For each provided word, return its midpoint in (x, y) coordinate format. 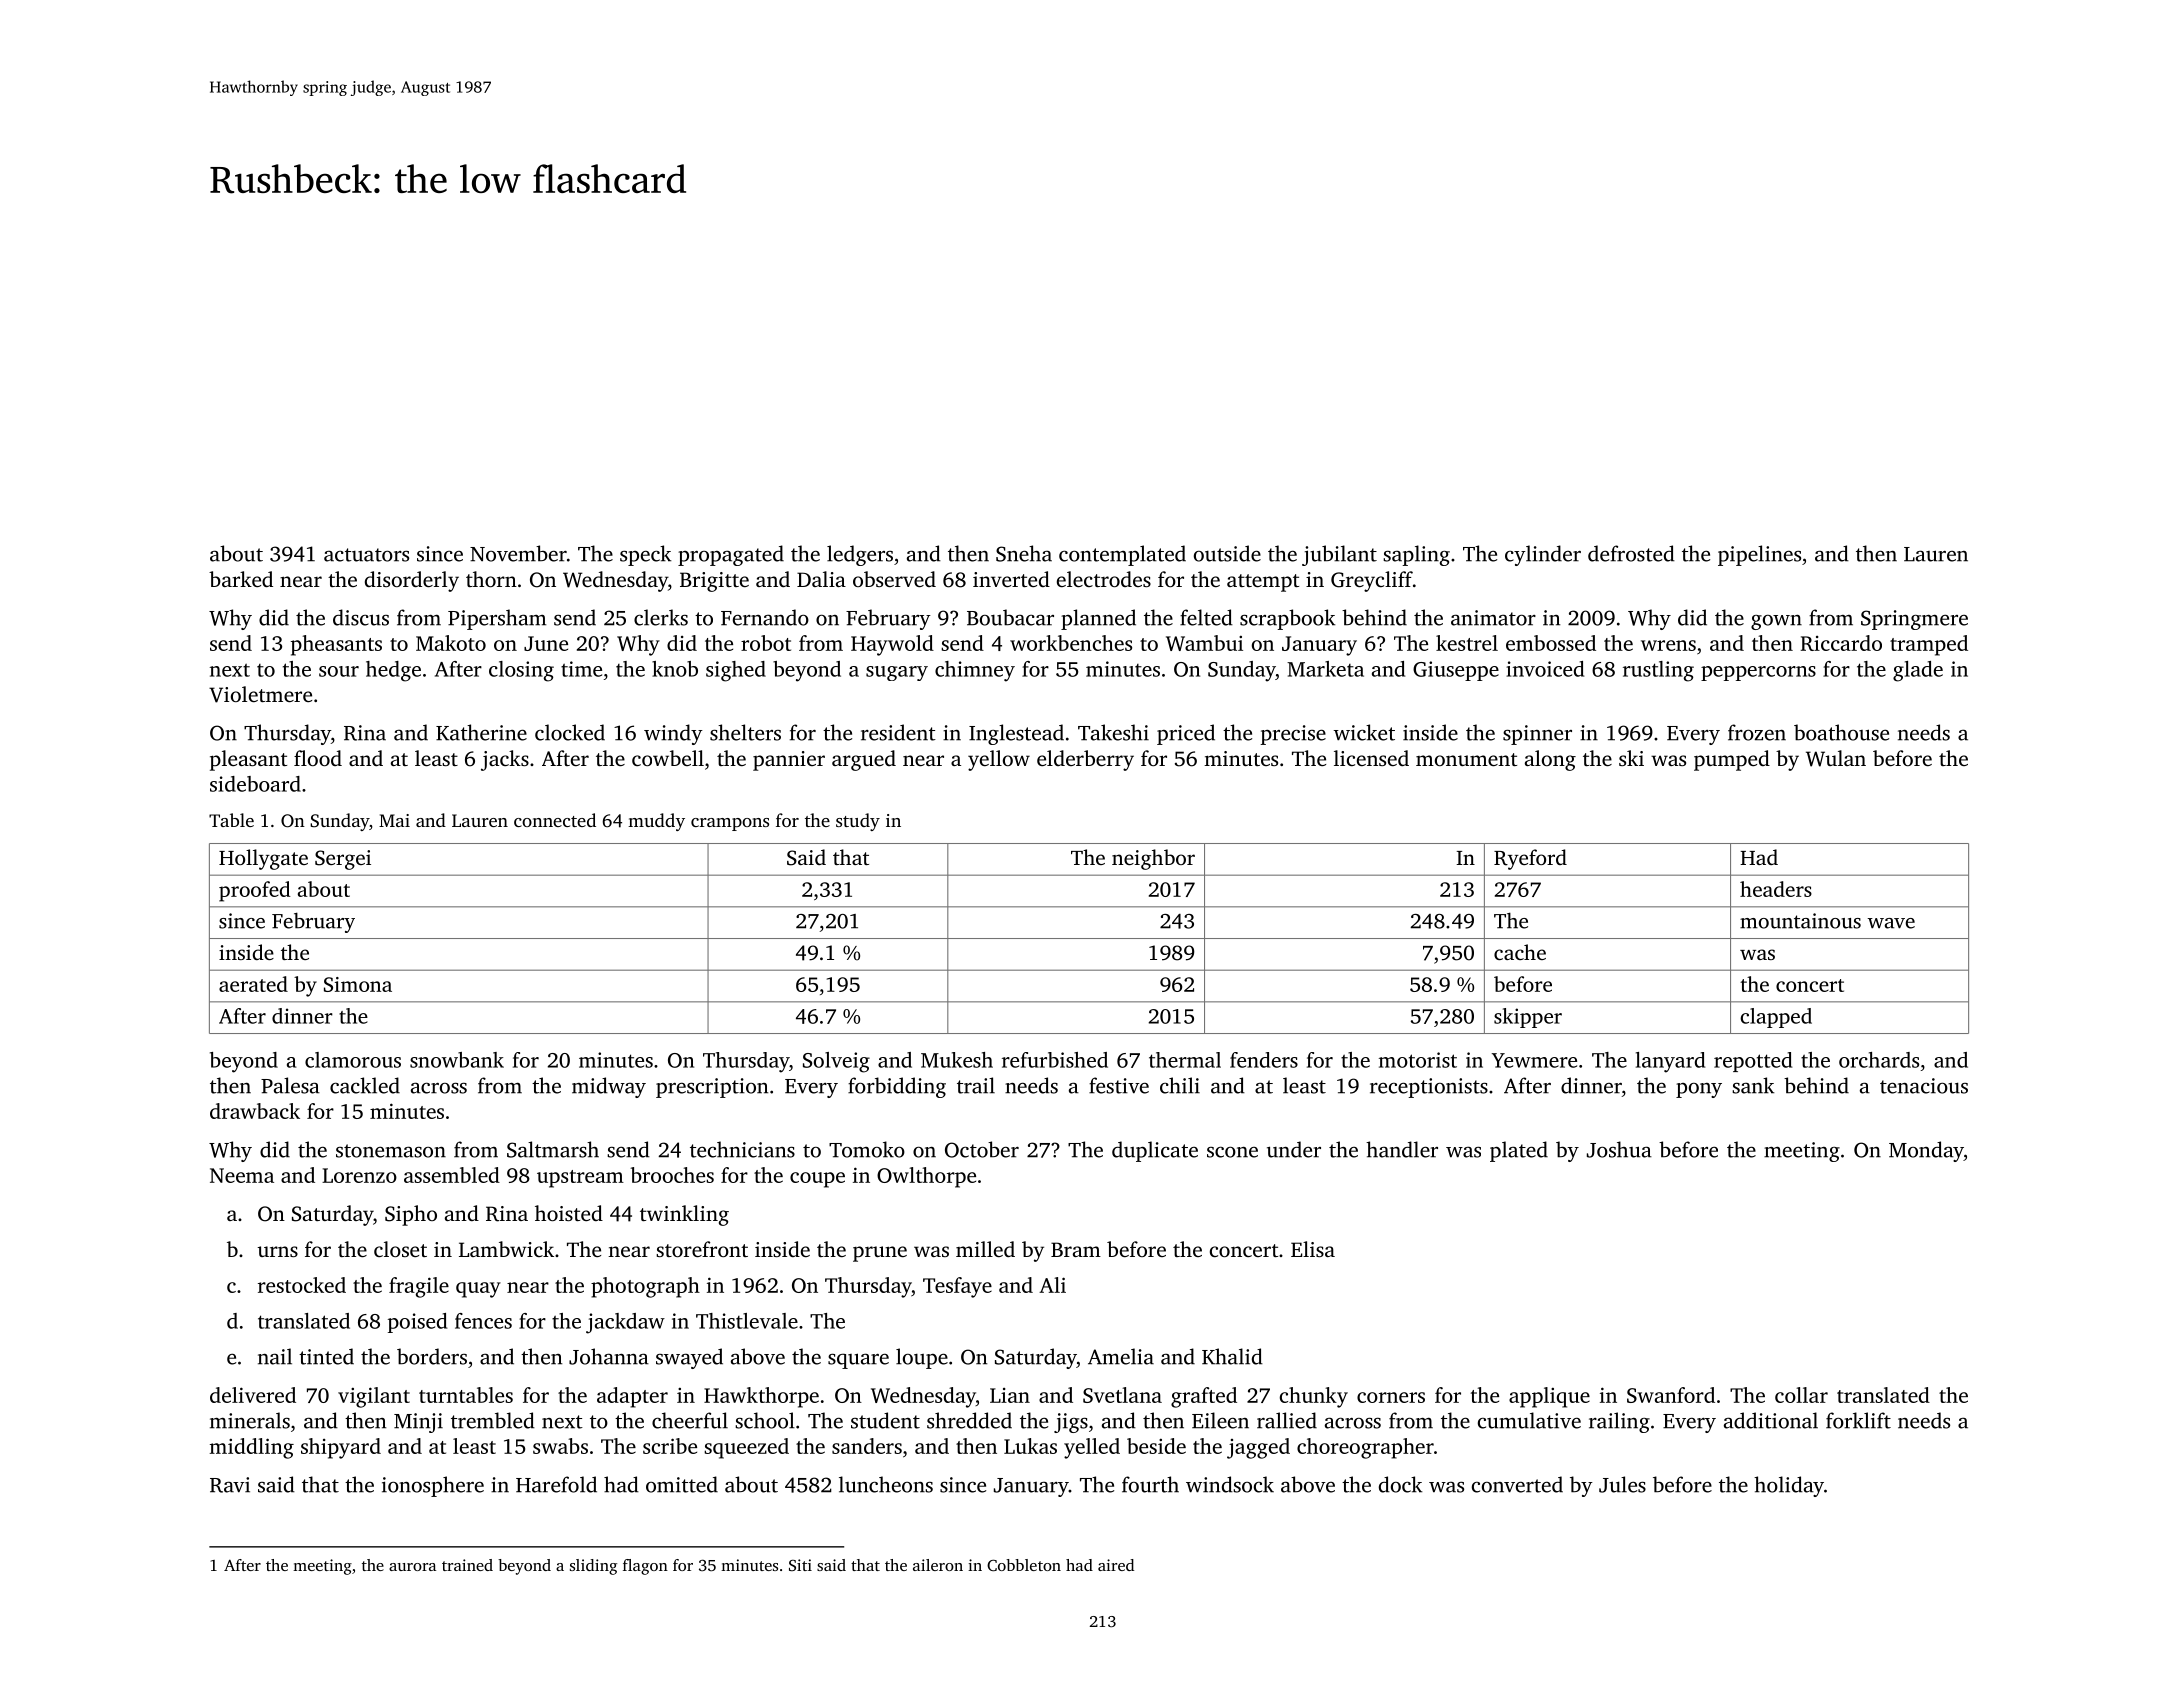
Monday (1926, 1151)
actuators (366, 555)
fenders (1264, 1060)
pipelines (1759, 555)
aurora (412, 1567)
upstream (580, 1179)
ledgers (860, 555)
